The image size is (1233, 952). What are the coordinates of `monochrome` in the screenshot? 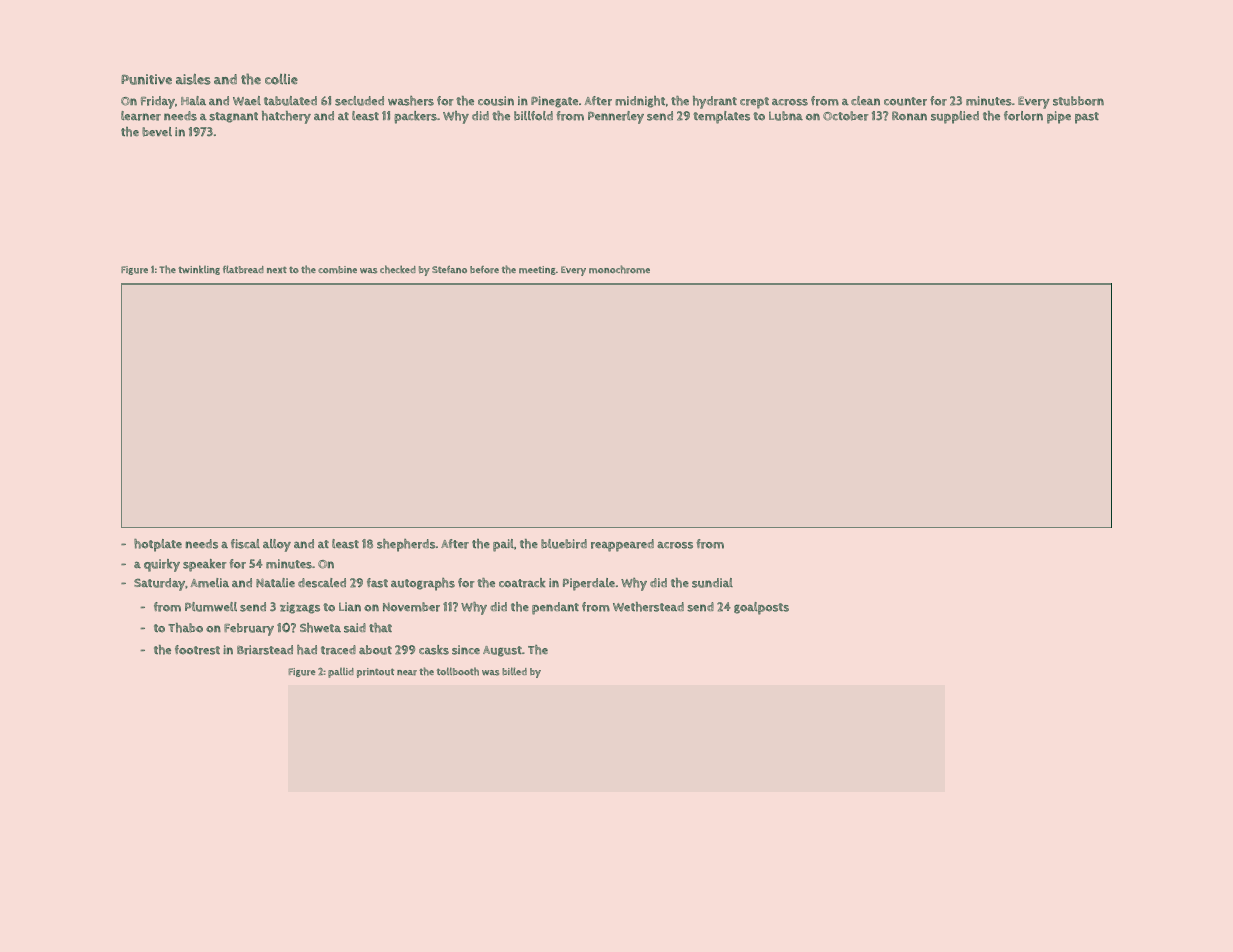 It's located at (619, 269).
